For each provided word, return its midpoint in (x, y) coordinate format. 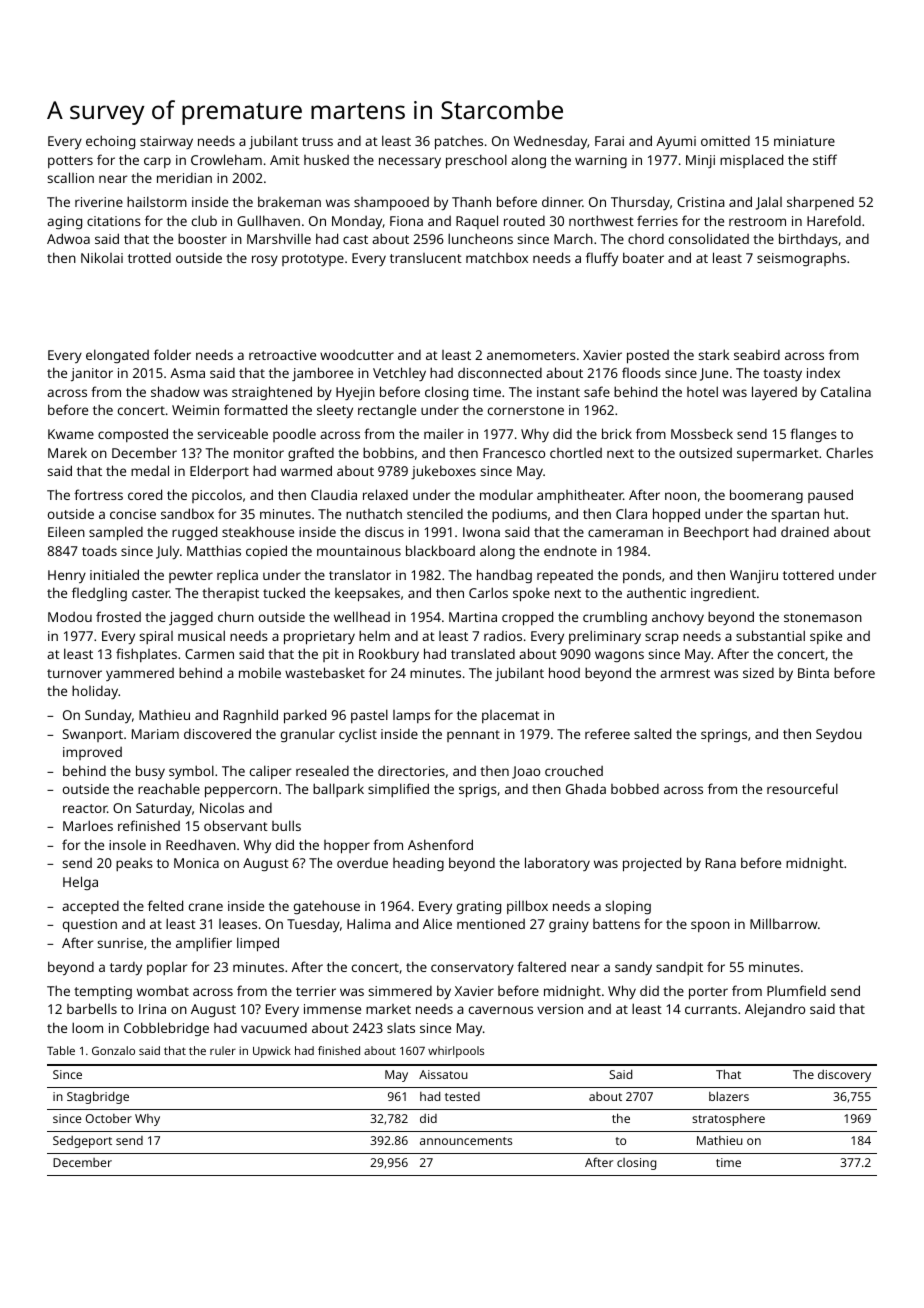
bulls (286, 825)
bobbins (388, 452)
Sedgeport (82, 1142)
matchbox (497, 257)
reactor (85, 808)
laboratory (557, 864)
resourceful (802, 788)
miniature (804, 141)
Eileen (66, 531)
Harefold (834, 220)
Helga (80, 883)
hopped (676, 515)
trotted (149, 258)
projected (652, 864)
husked (326, 159)
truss (317, 141)
